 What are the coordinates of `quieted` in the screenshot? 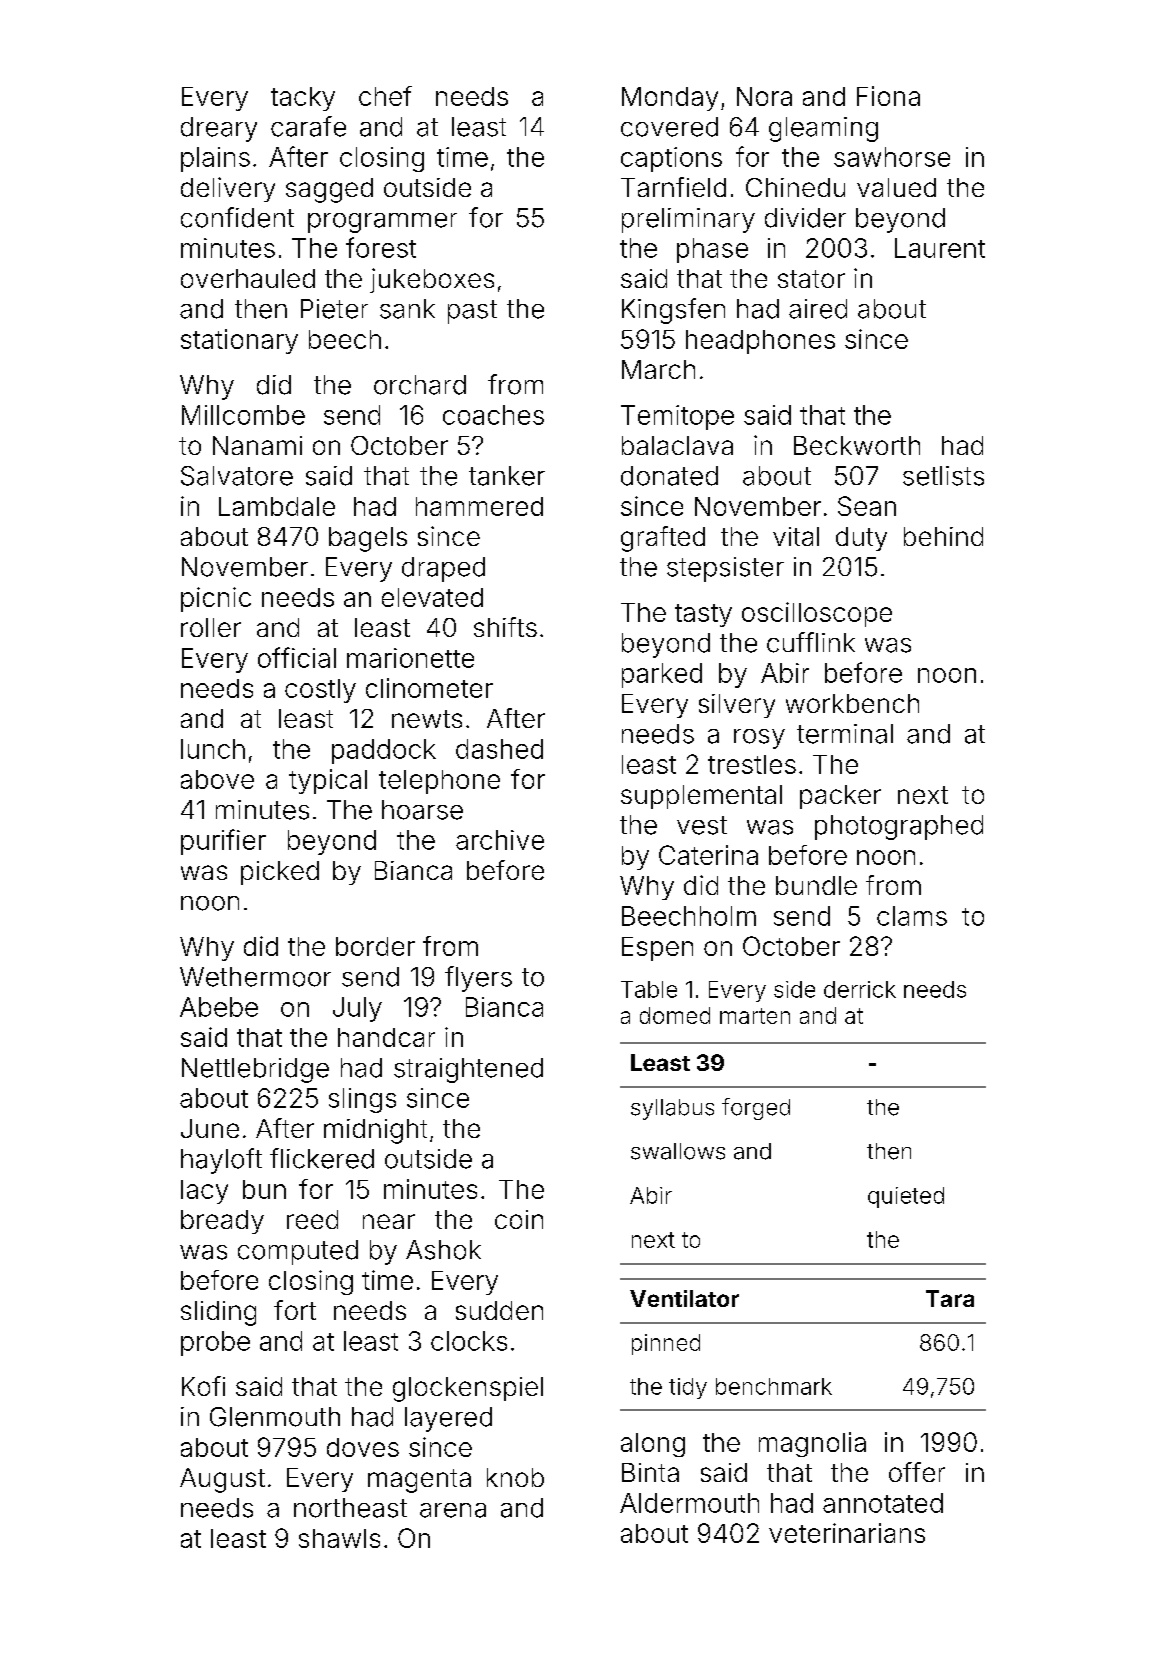 It's located at (906, 1197).
